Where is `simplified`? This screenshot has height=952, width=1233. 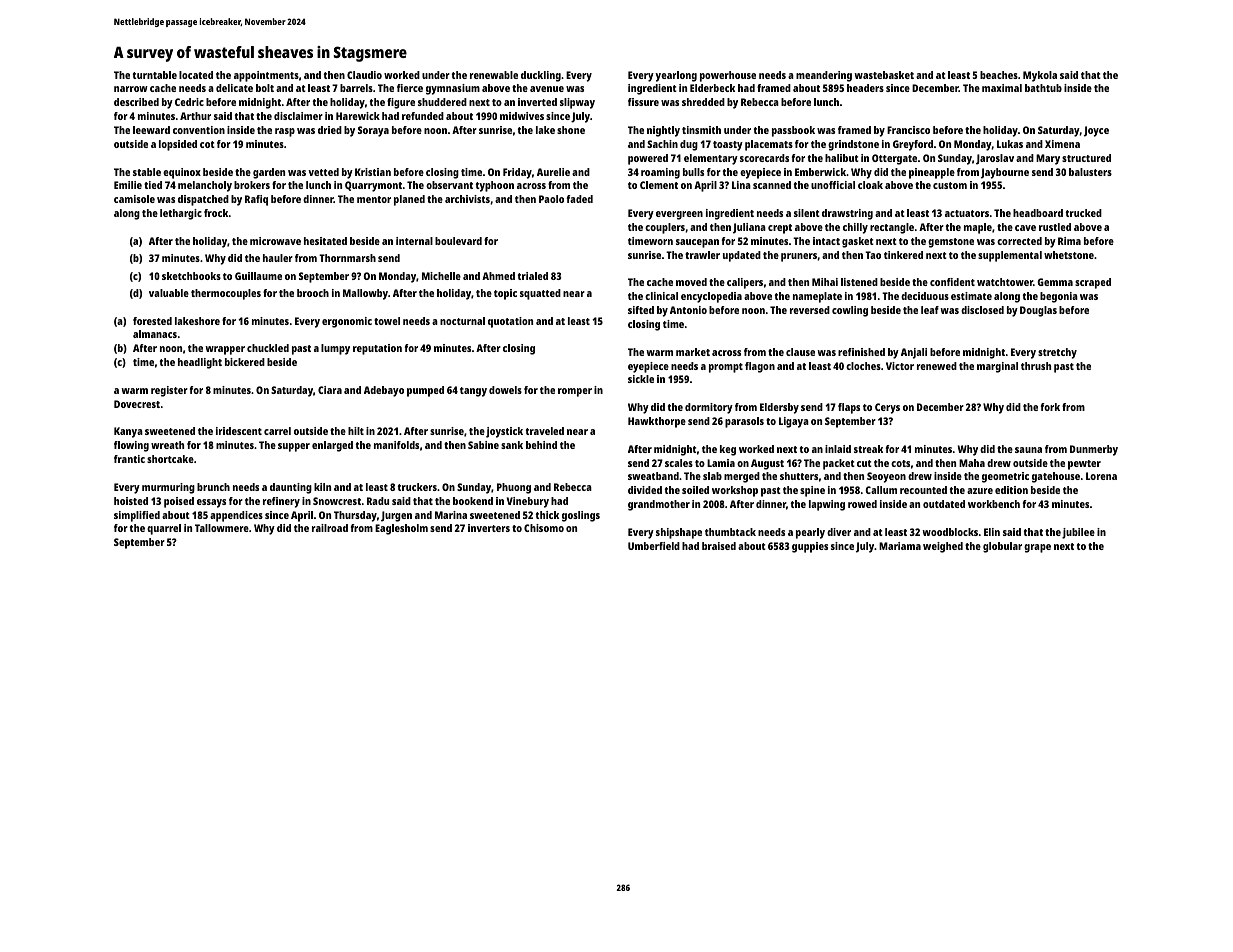
simplified is located at coordinates (137, 516).
